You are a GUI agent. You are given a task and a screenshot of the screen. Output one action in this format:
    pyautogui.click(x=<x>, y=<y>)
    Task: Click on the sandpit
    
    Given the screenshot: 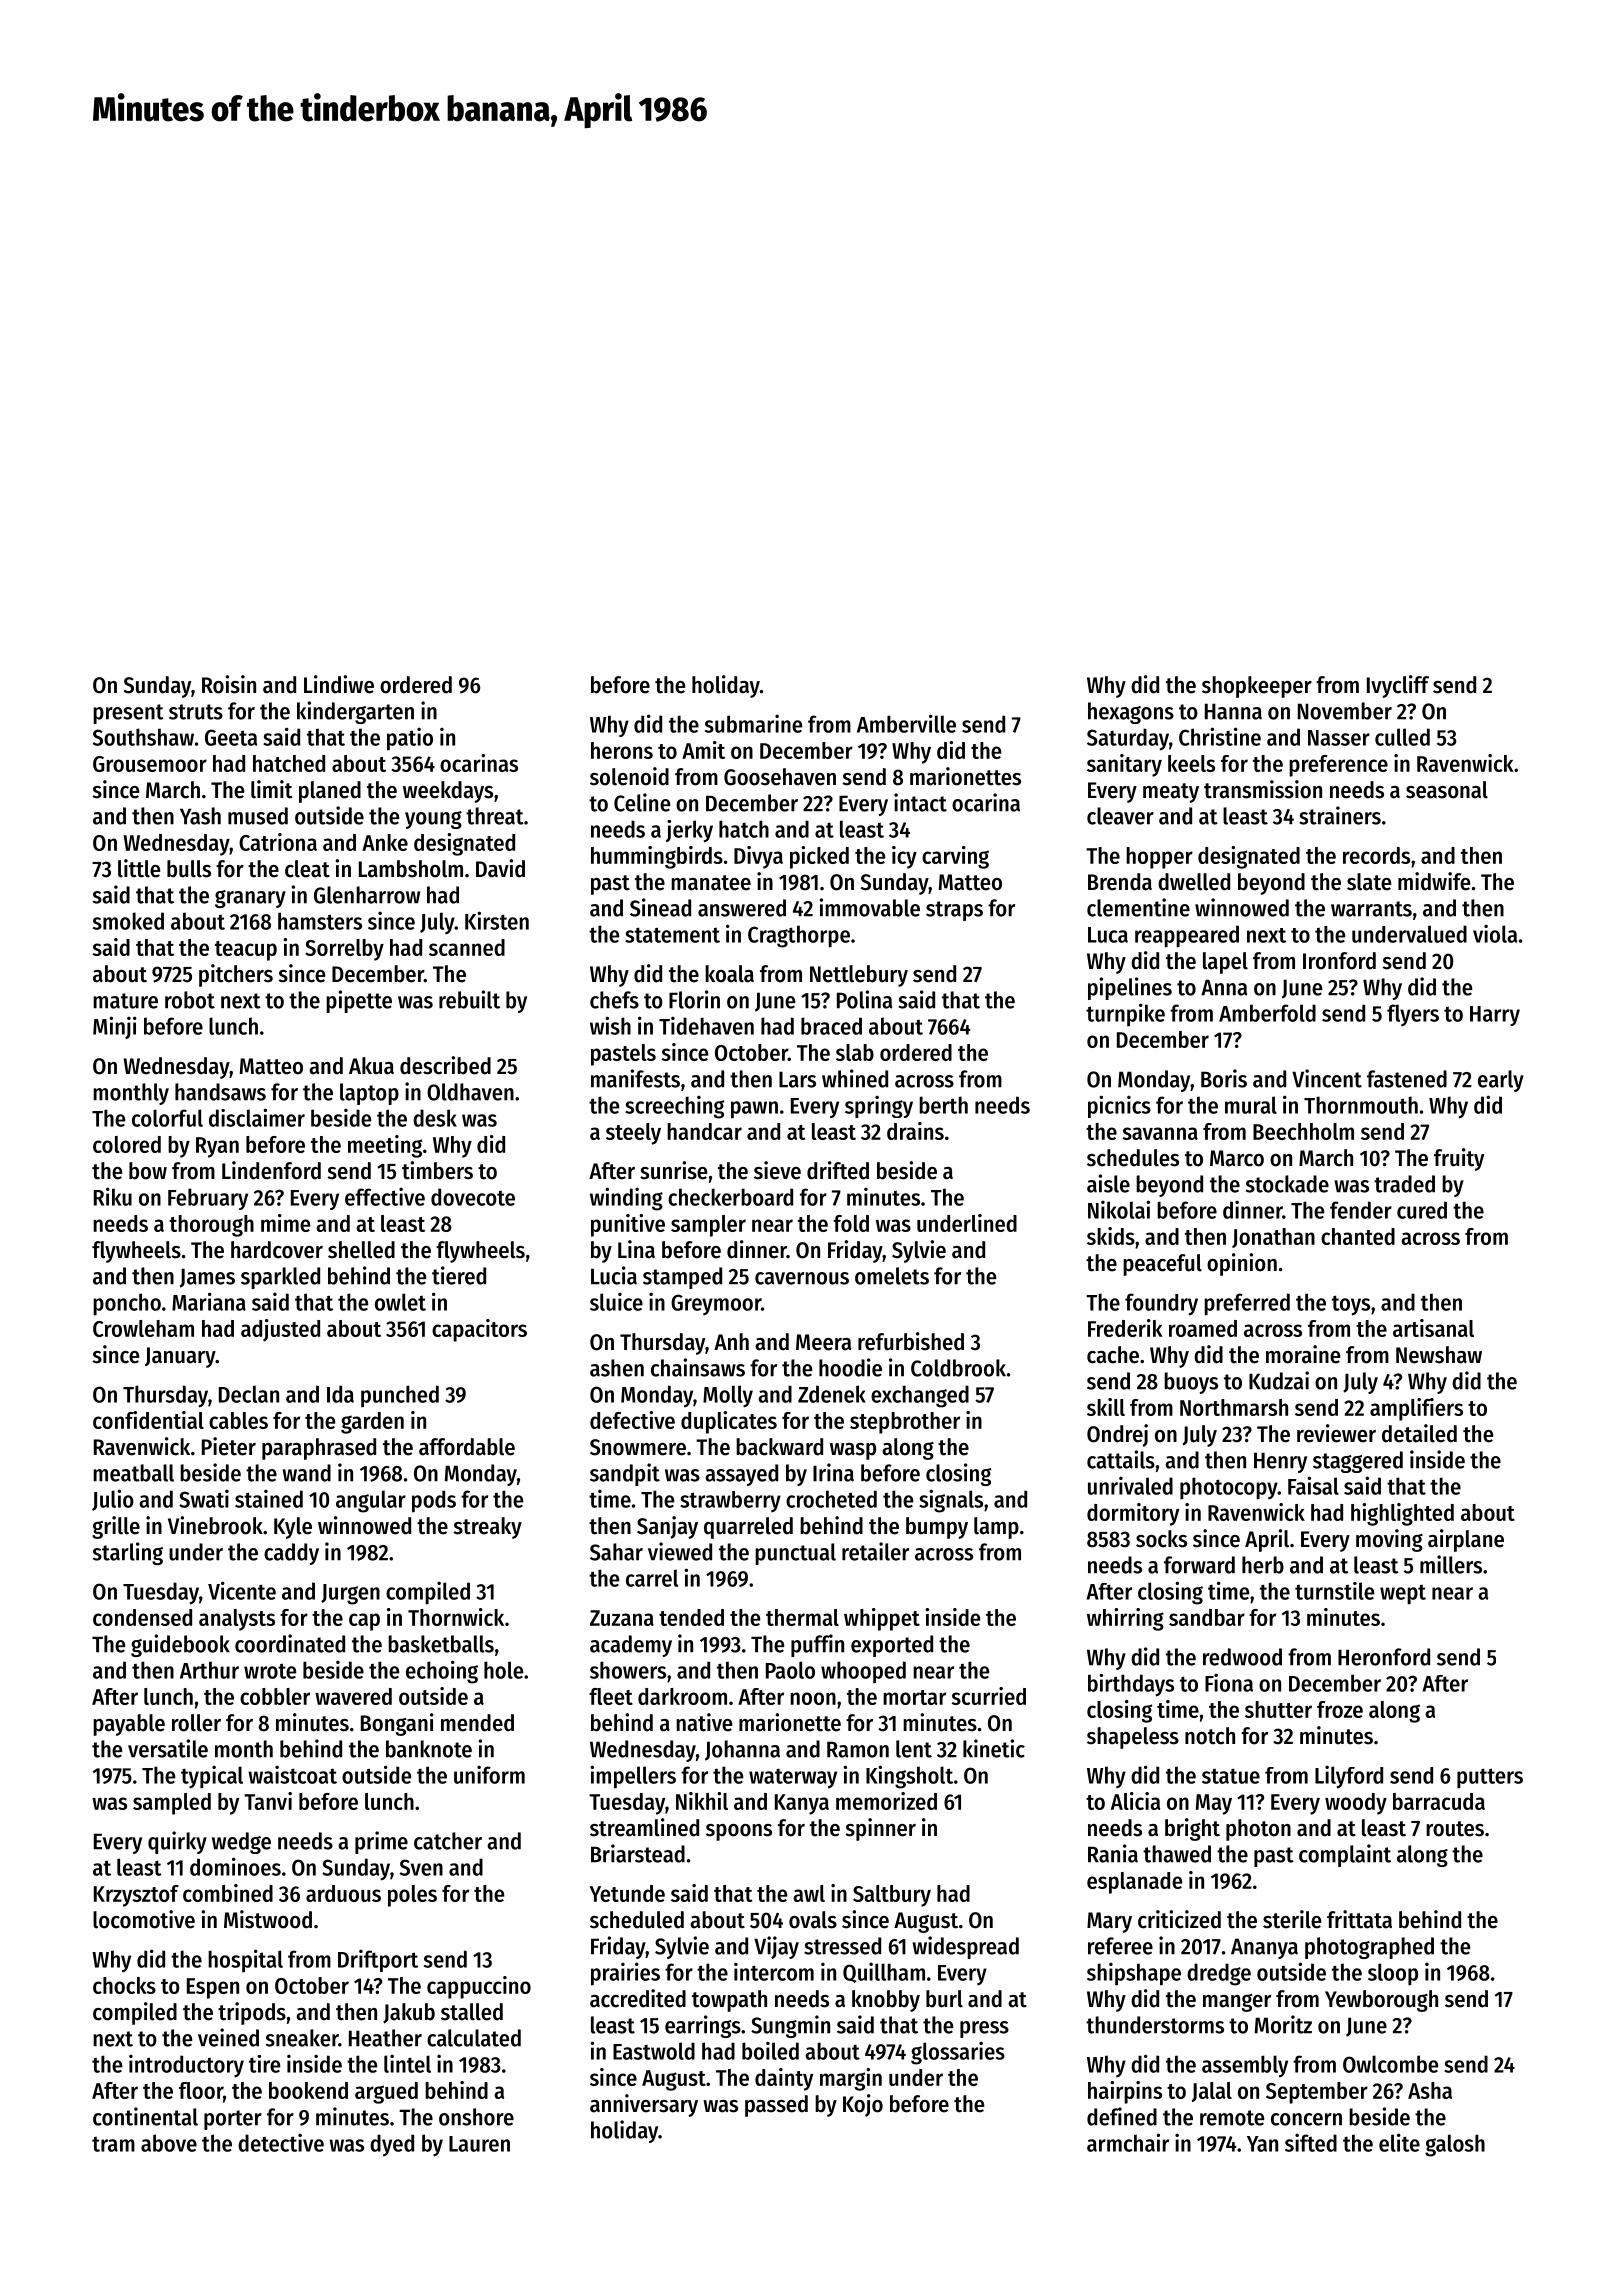 What is the action you would take?
    pyautogui.click(x=625, y=1474)
